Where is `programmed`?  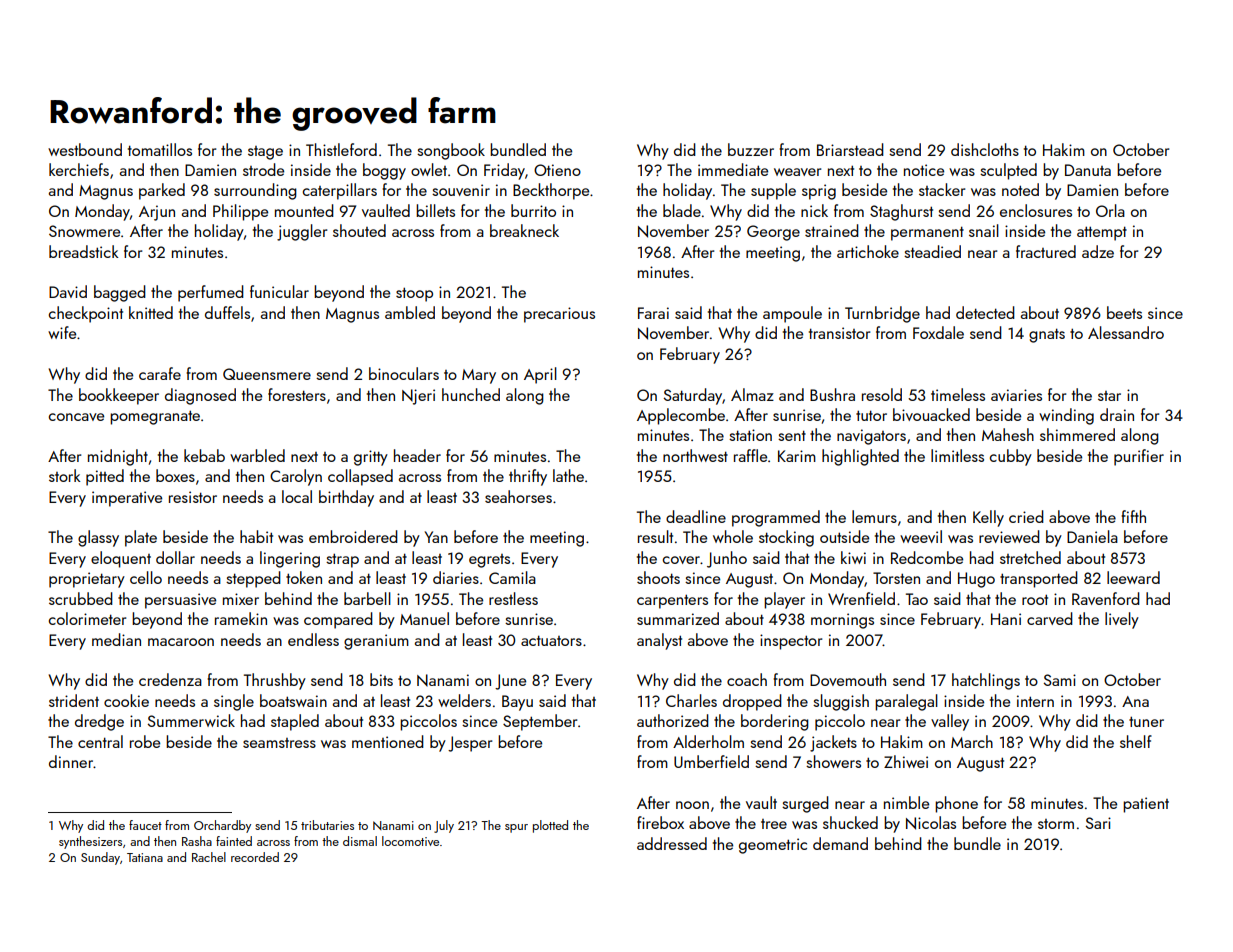 programmed is located at coordinates (776, 518).
